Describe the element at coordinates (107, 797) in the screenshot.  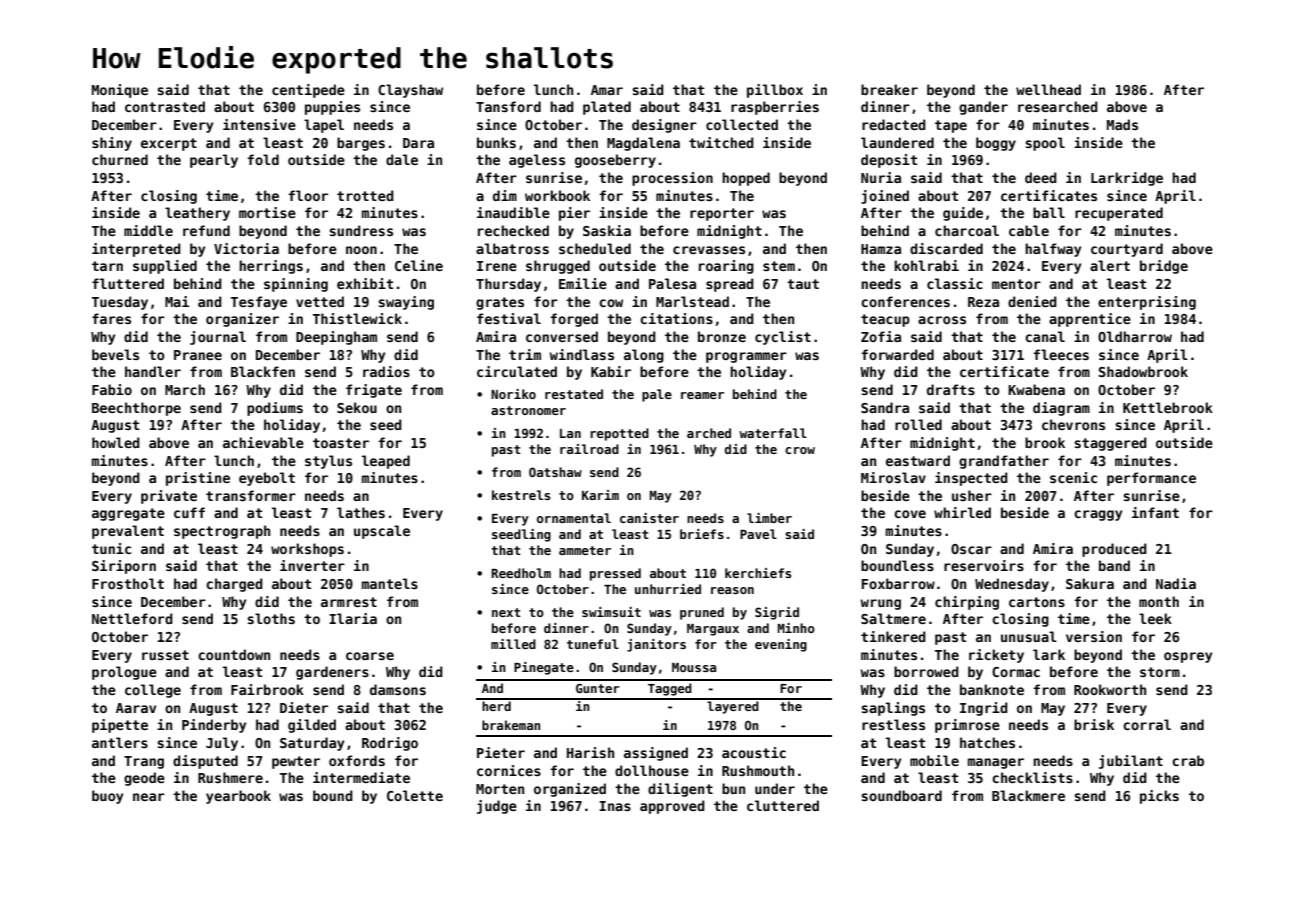
I see `buoy` at that location.
